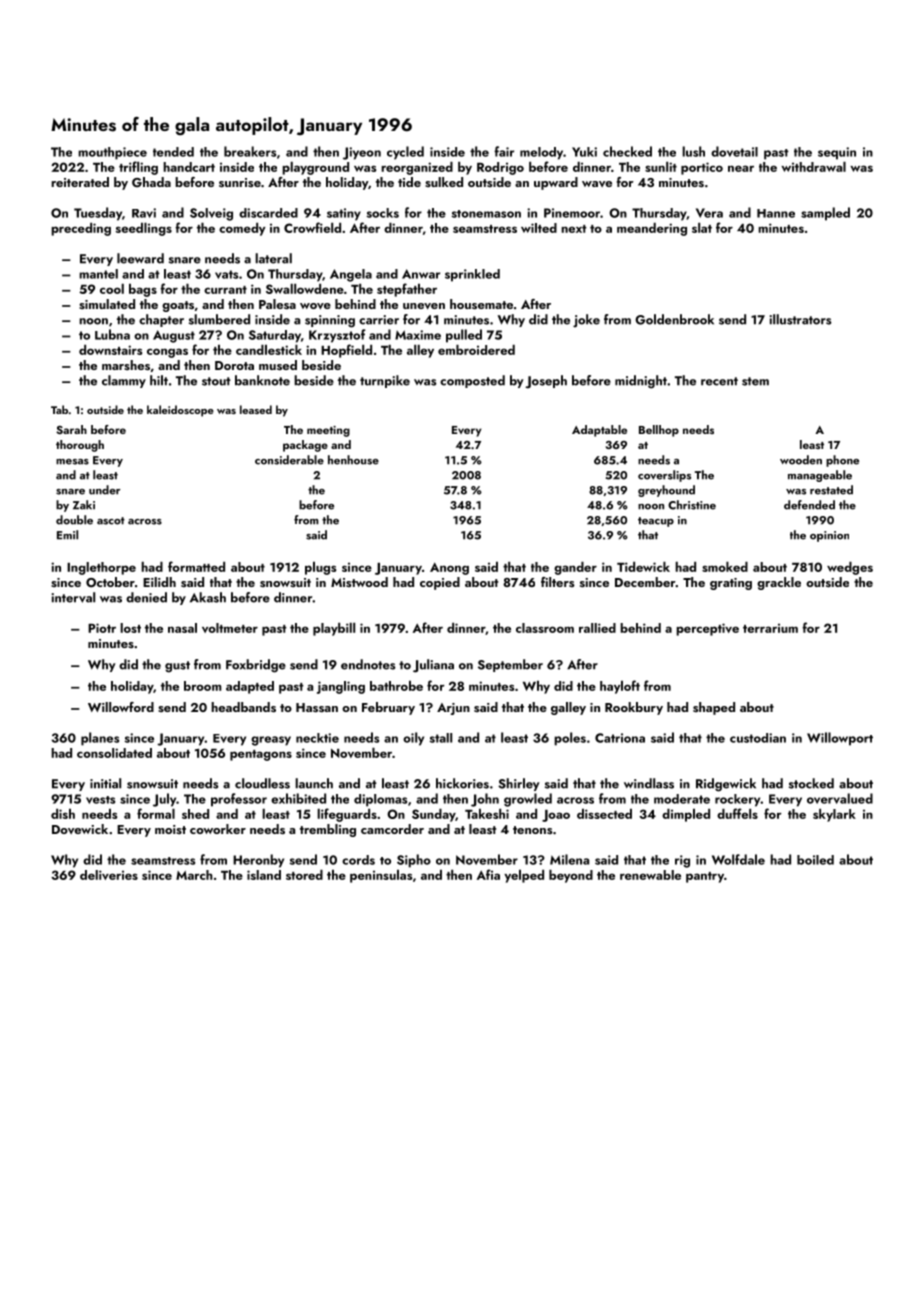 The height and width of the screenshot is (1308, 924). Describe the element at coordinates (842, 461) in the screenshot. I see `phone` at that location.
